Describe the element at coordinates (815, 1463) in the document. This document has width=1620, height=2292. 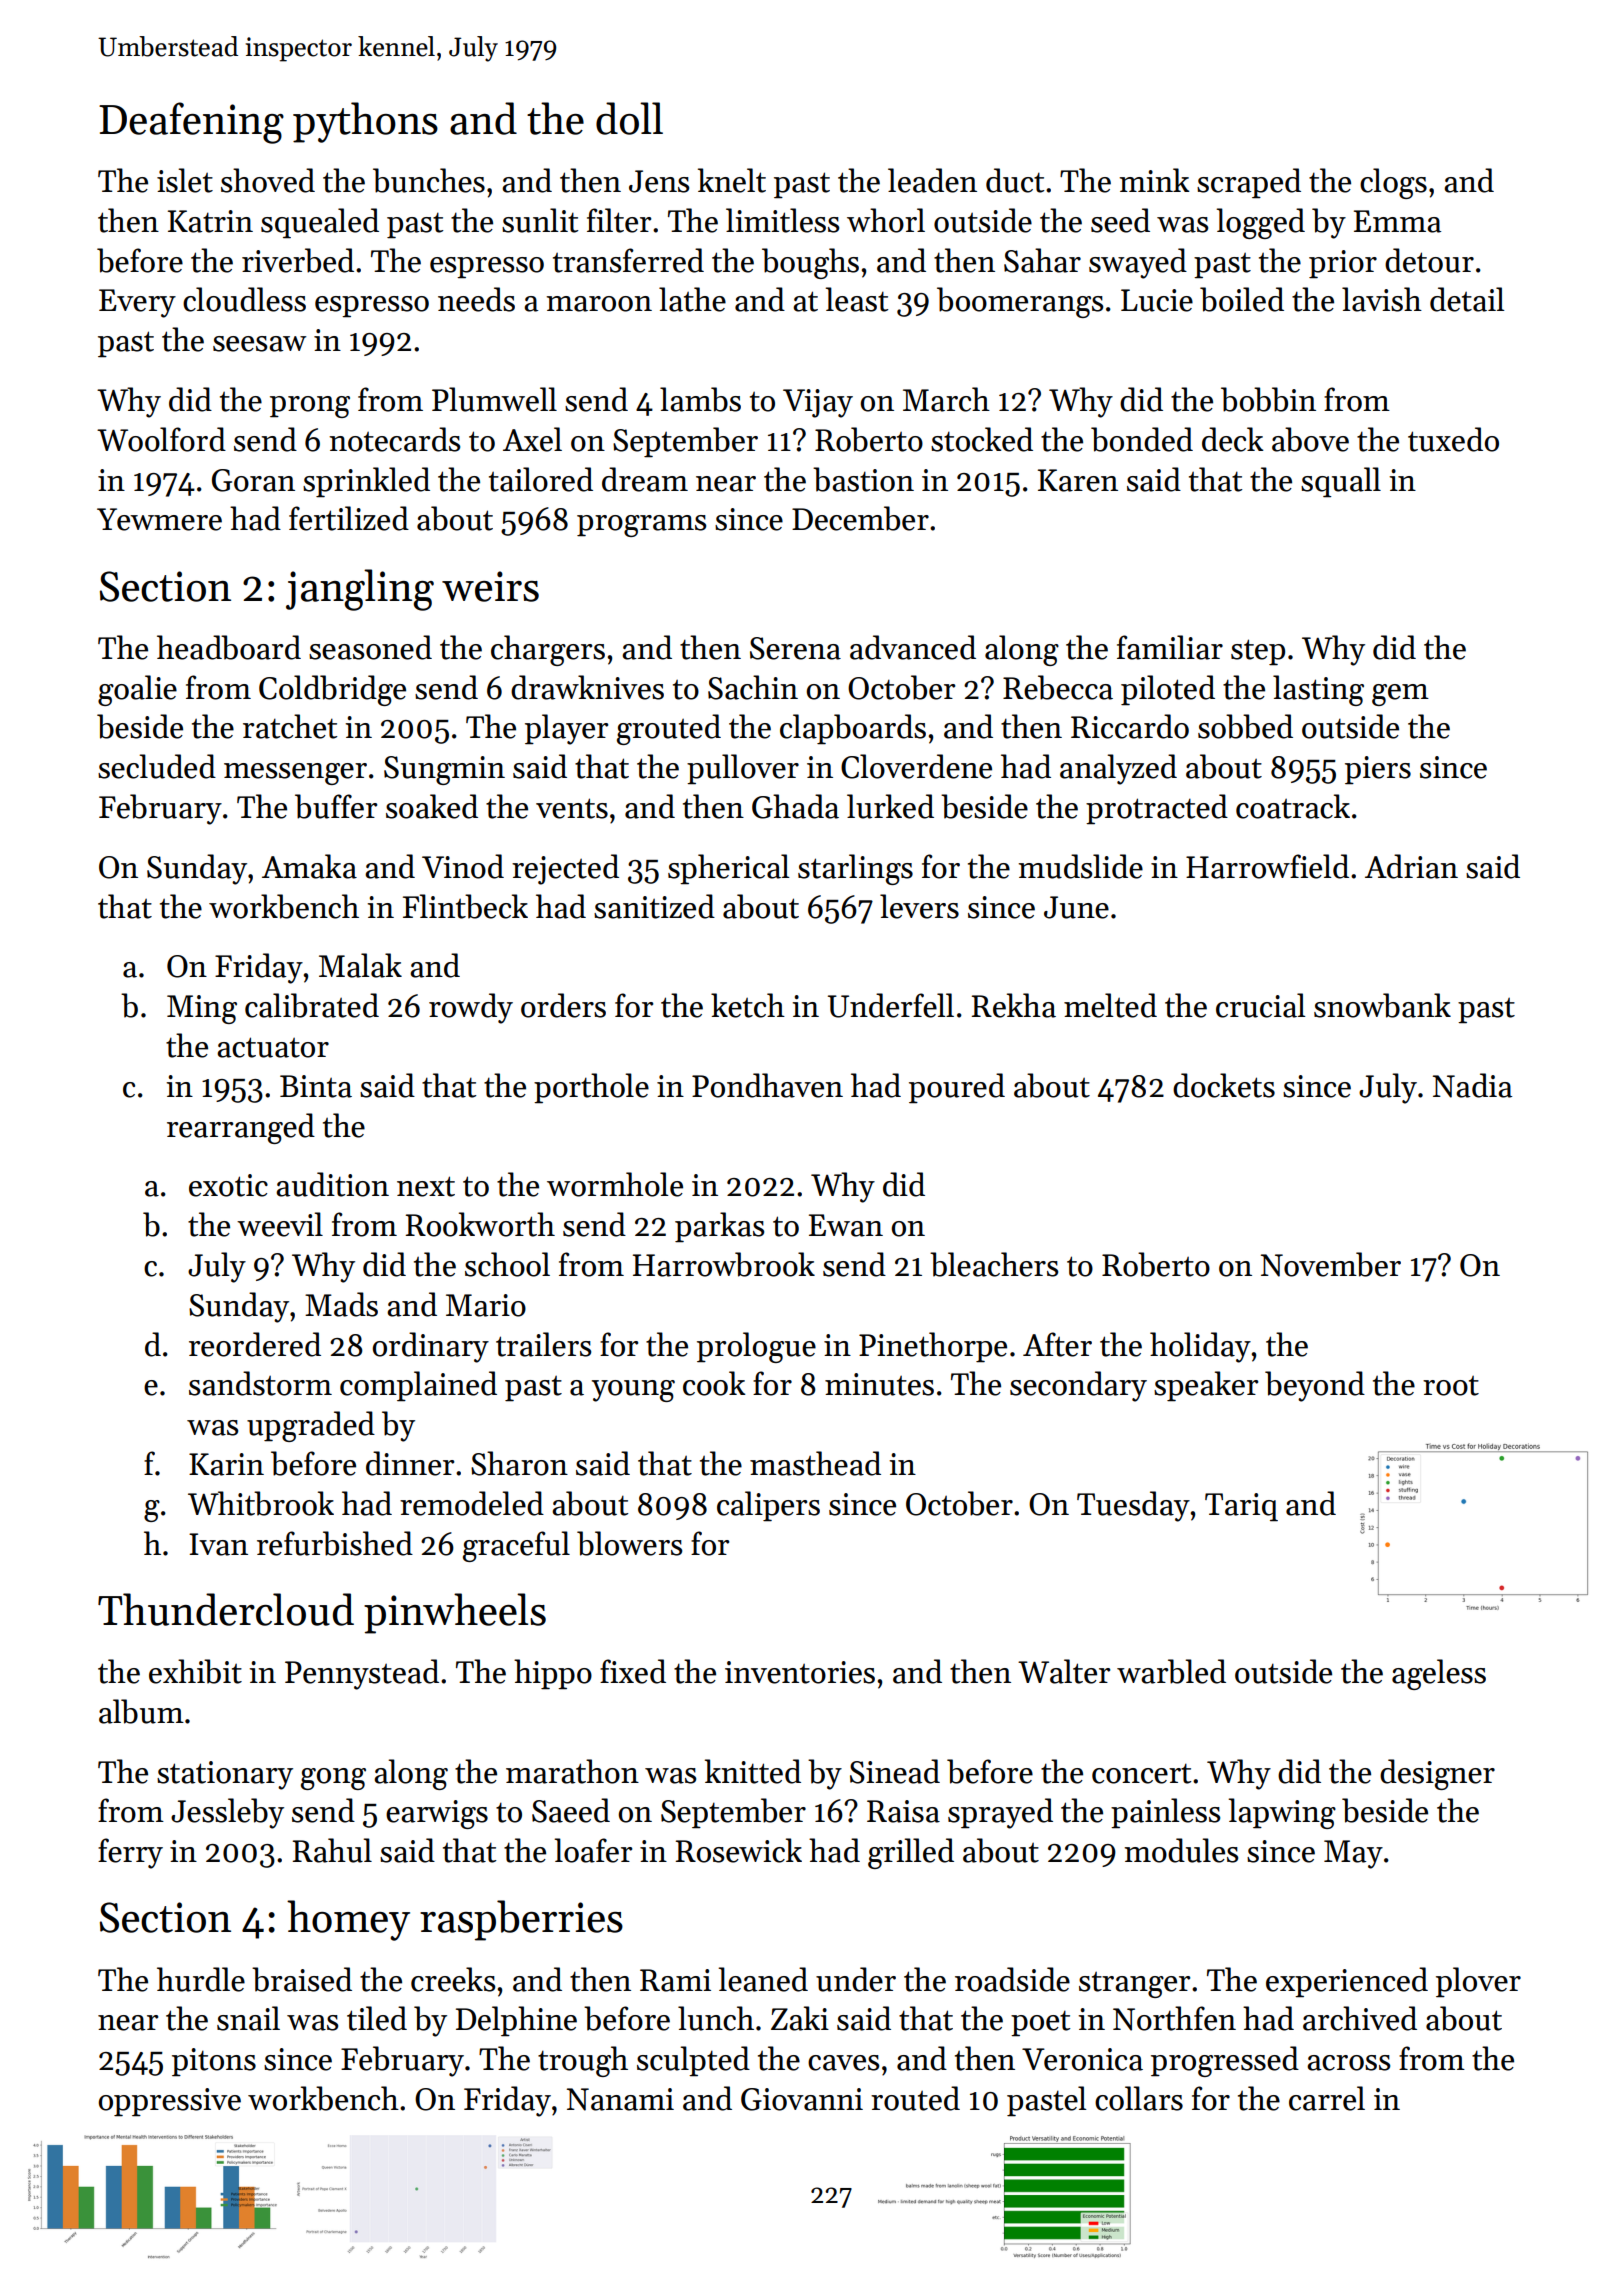
I see `masthead` at that location.
